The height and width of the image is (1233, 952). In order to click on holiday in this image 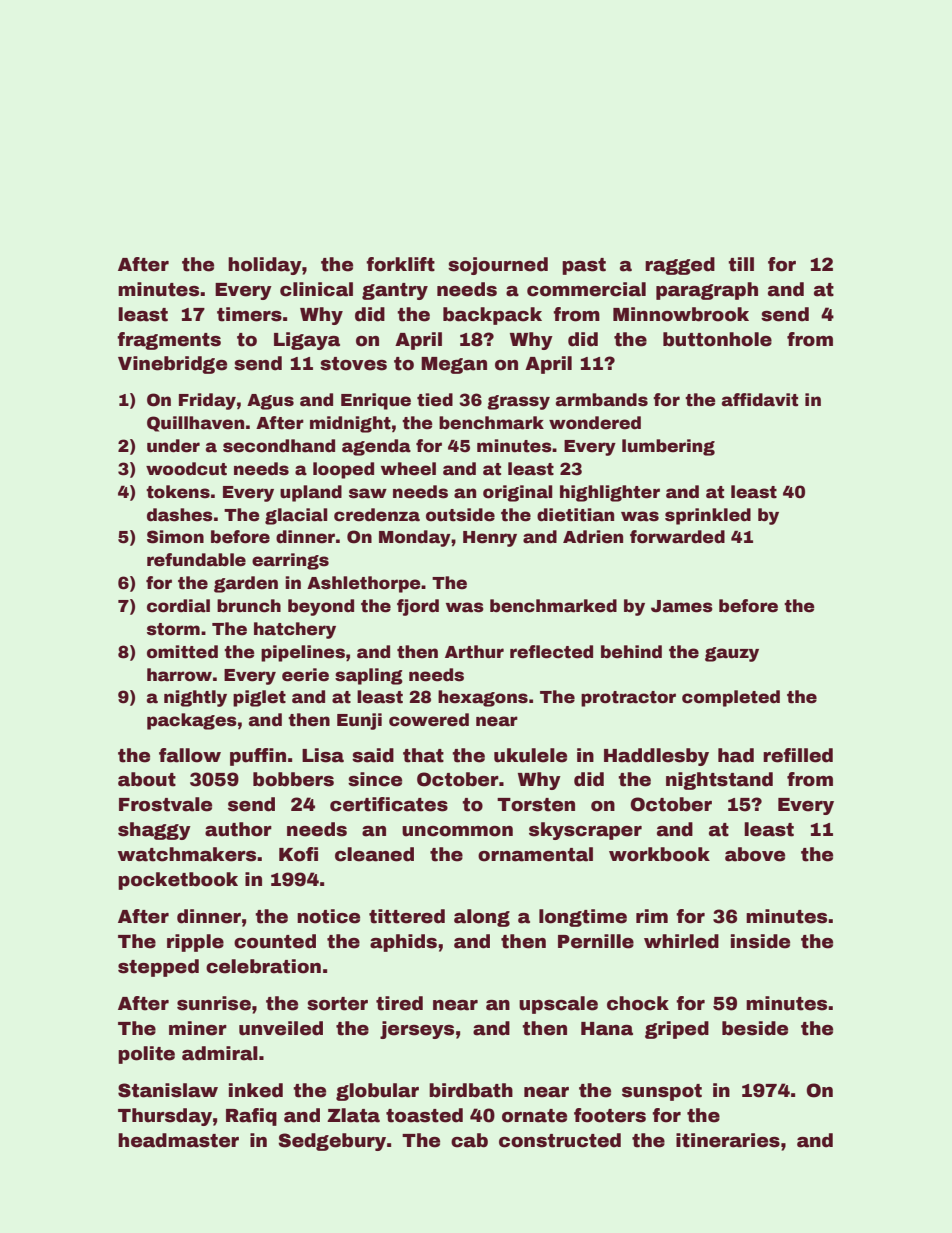, I will do `click(265, 266)`.
